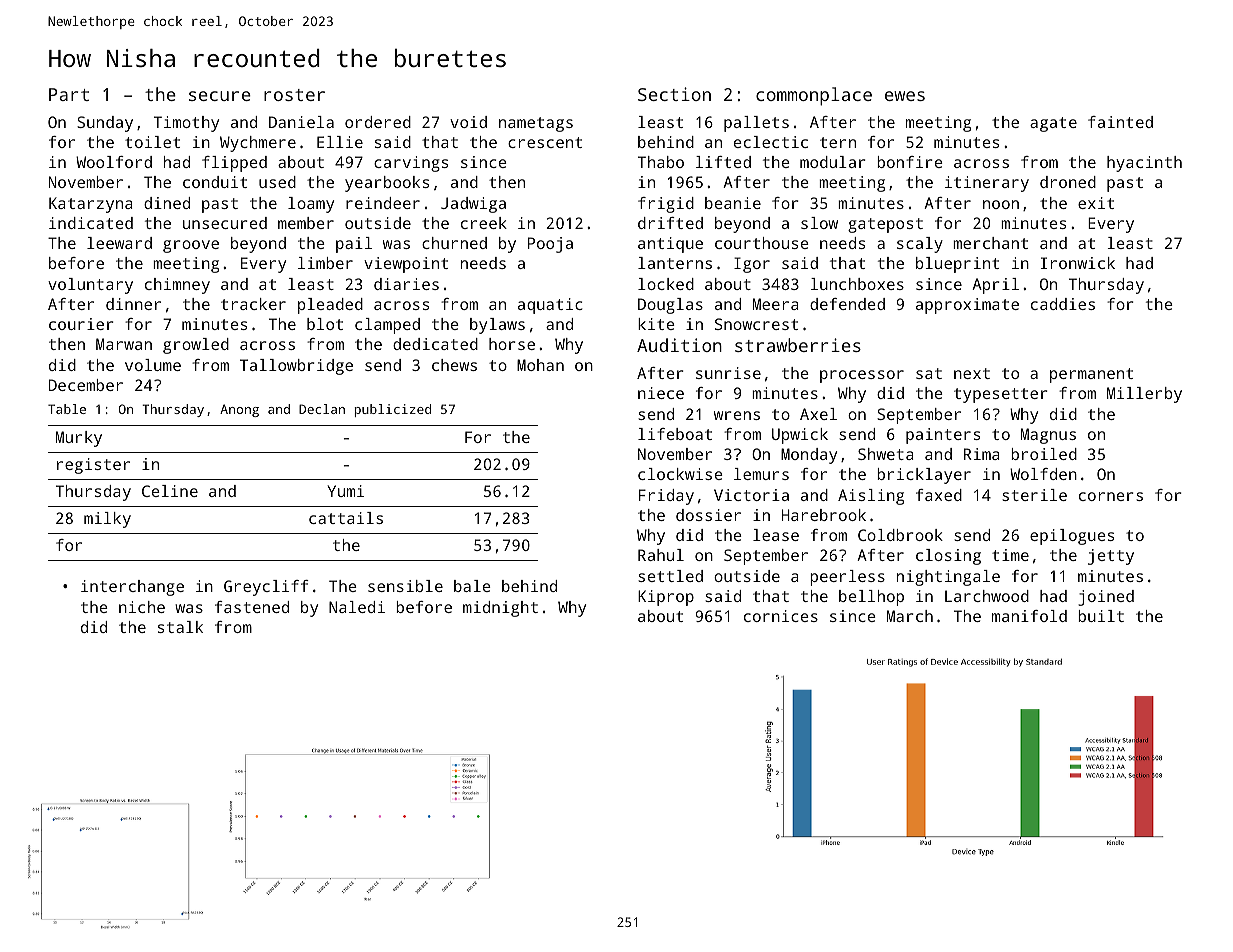 This screenshot has height=952, width=1233. Describe the element at coordinates (392, 410) in the screenshot. I see `publicized` at that location.
